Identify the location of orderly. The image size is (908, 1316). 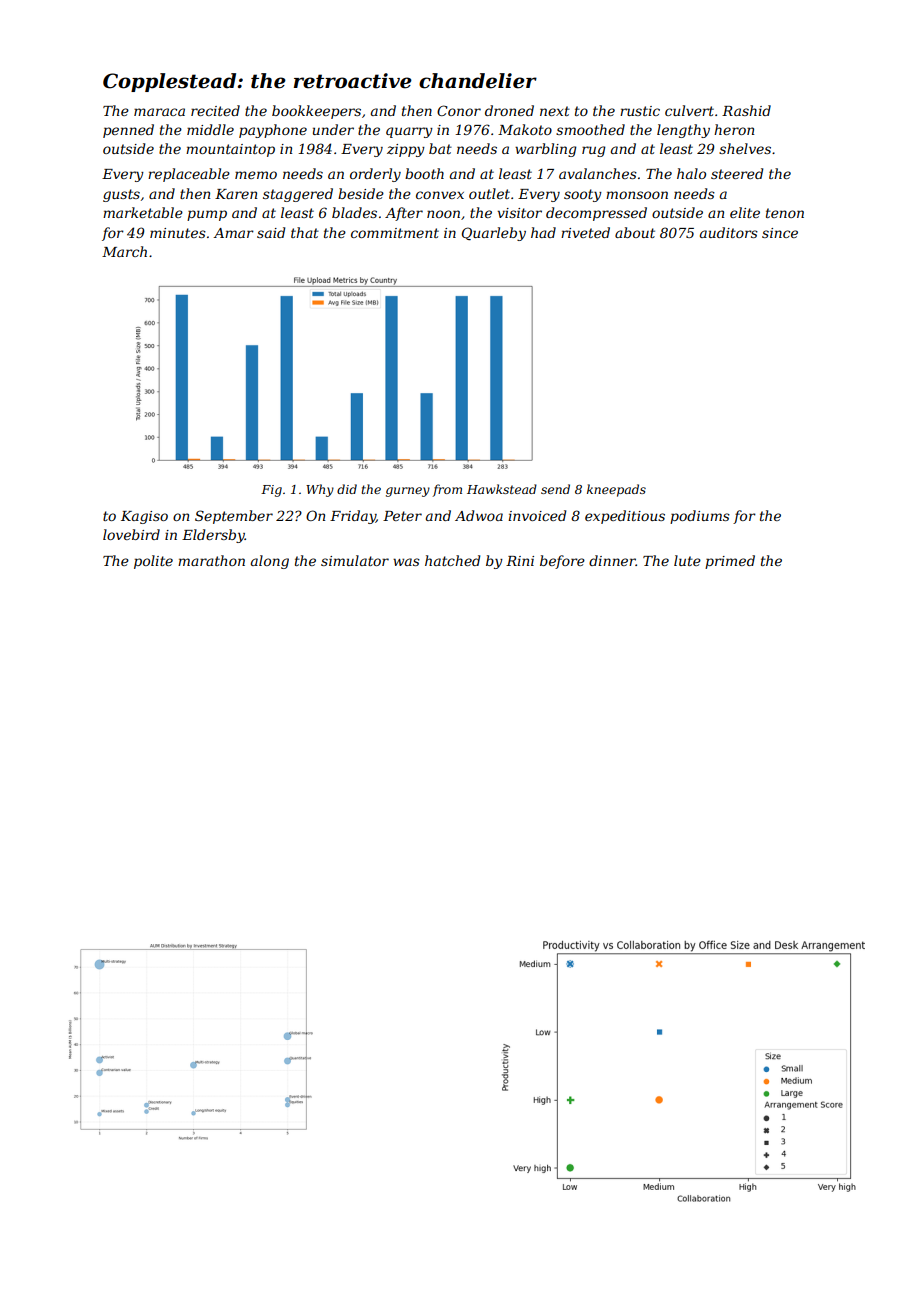
(375, 175).
